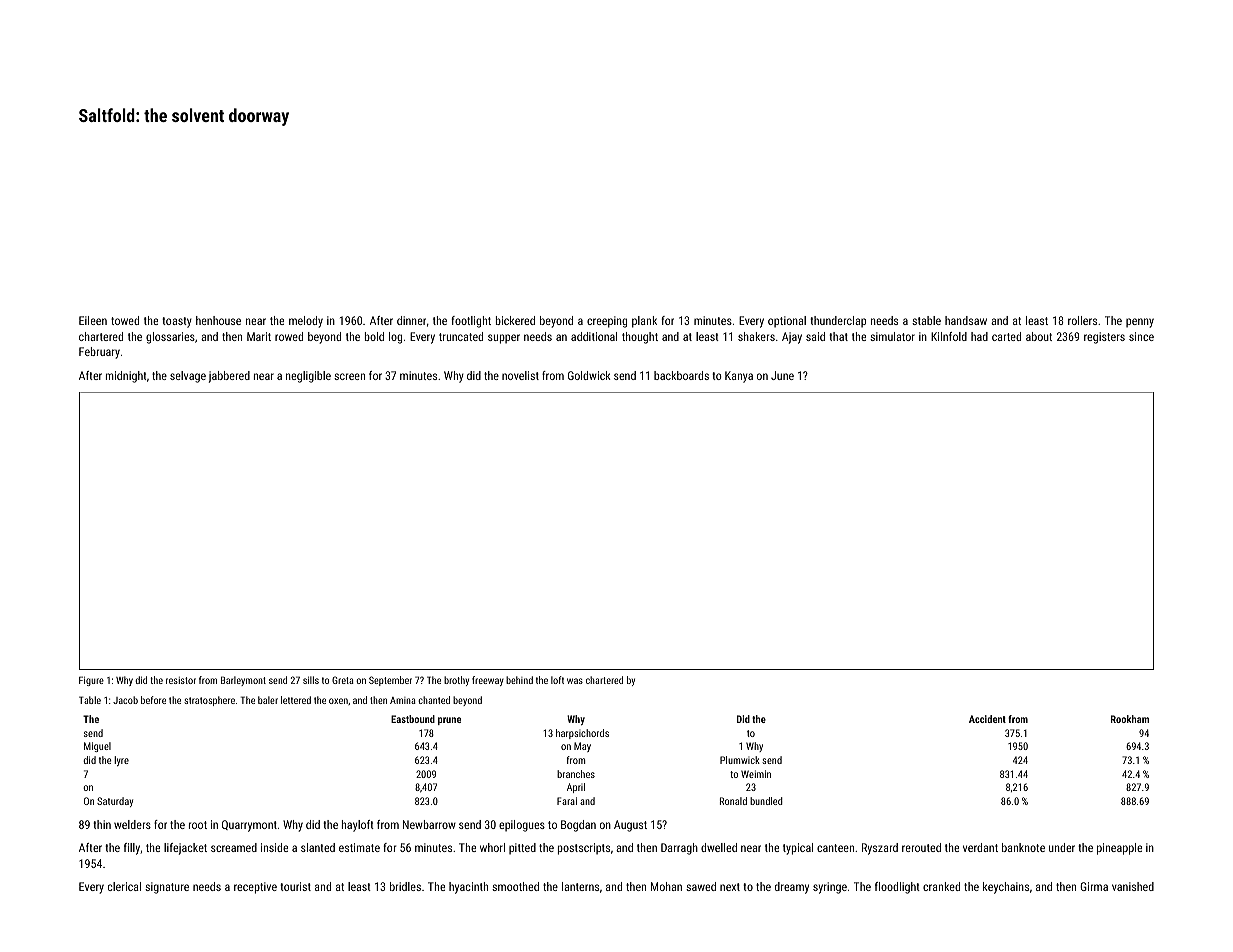  I want to click on next, so click(730, 887).
